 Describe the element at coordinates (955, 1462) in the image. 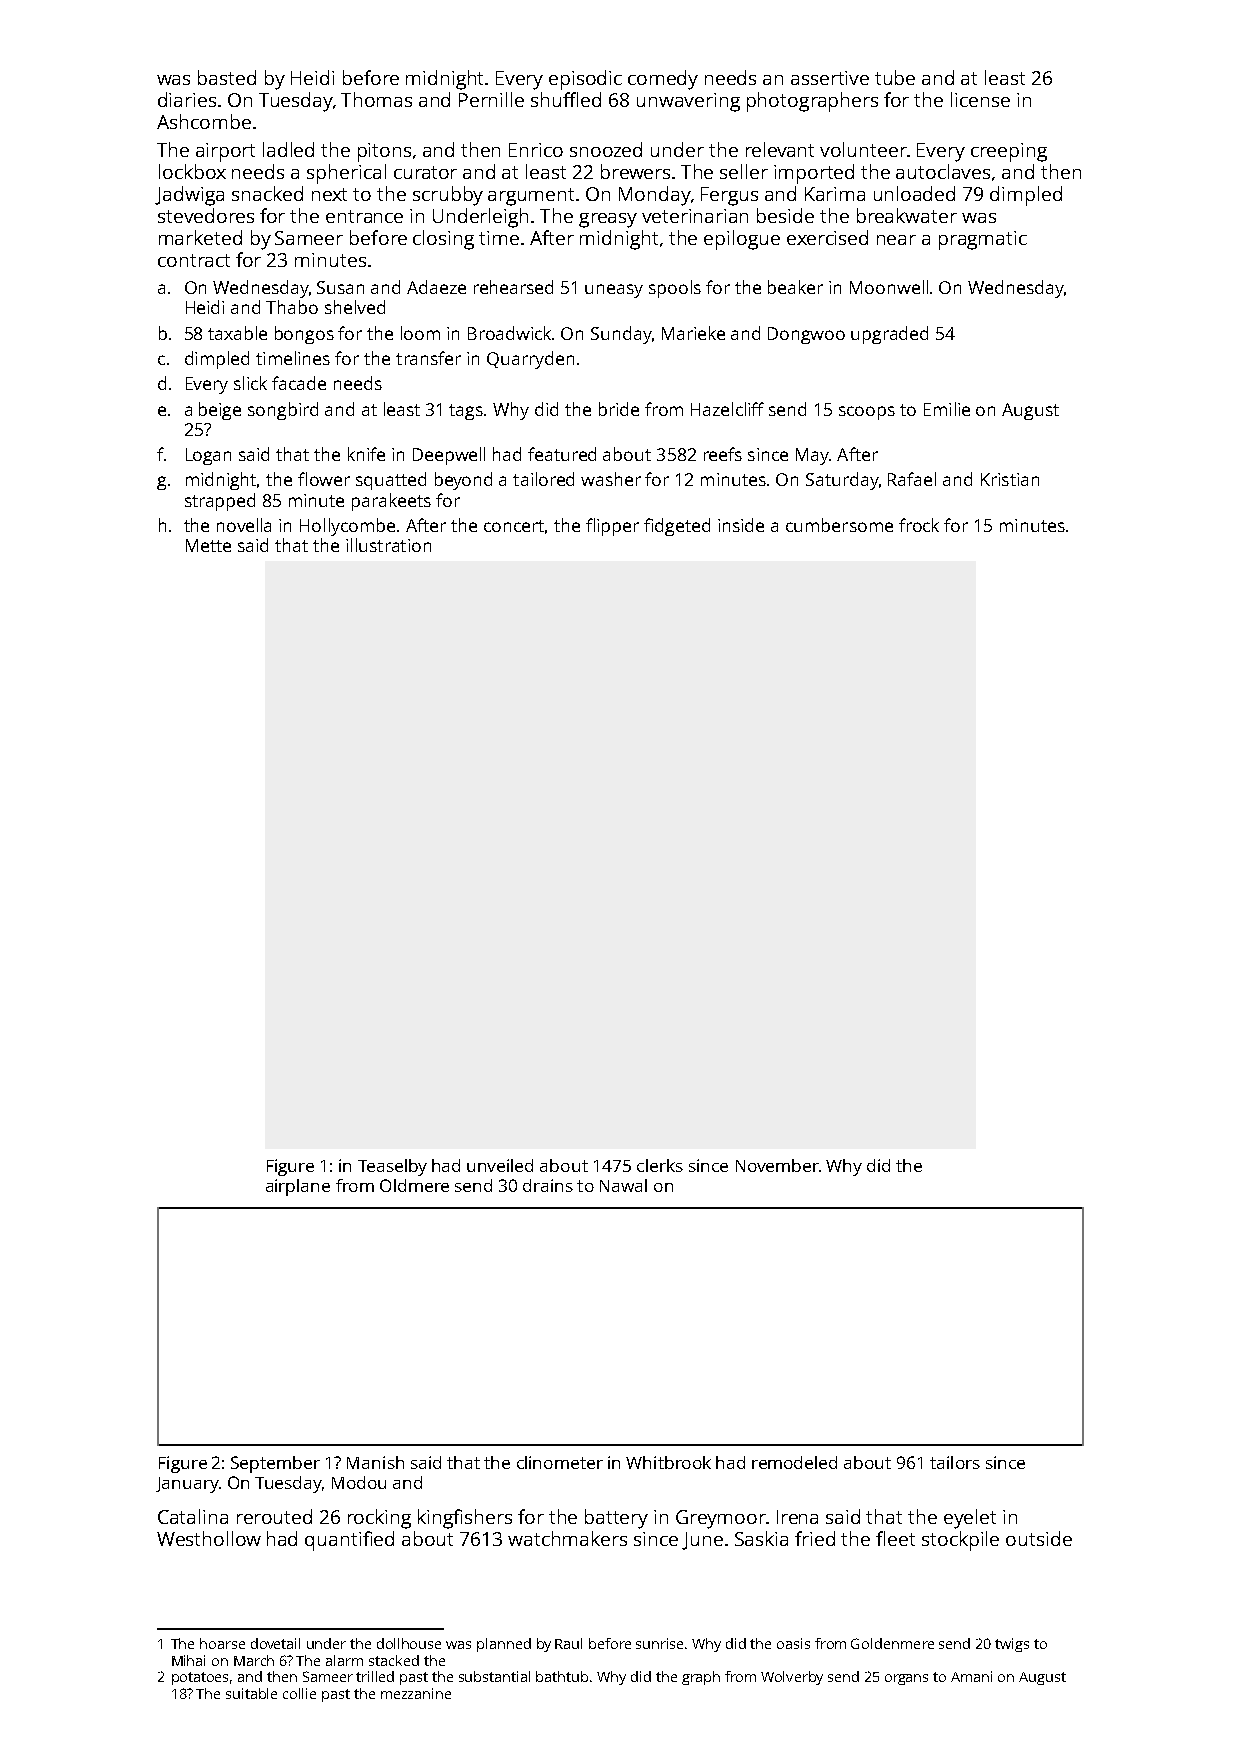

I see `tailors` at that location.
